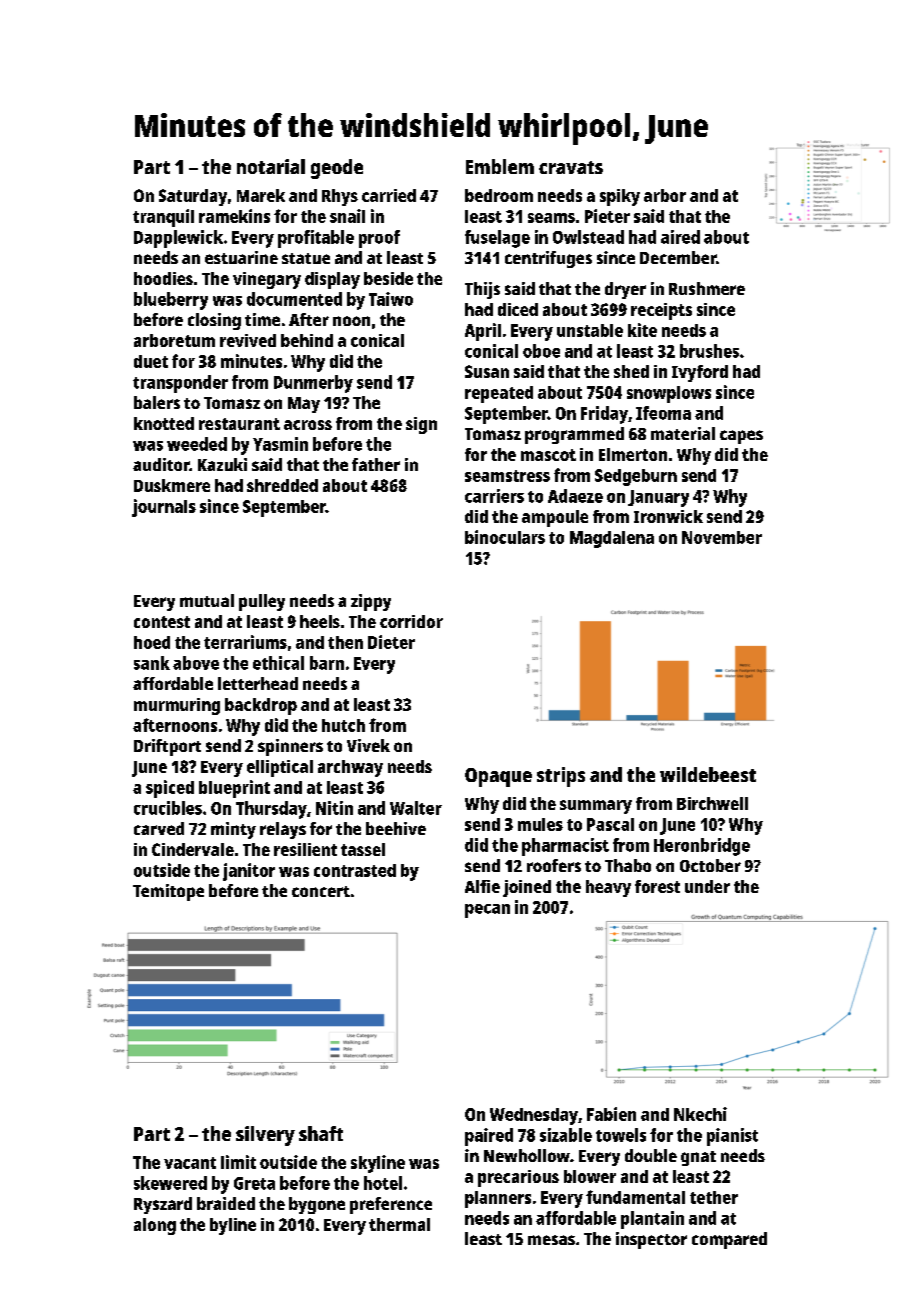 This screenshot has width=908, height=1316. Describe the element at coordinates (207, 600) in the screenshot. I see `mutual` at that location.
